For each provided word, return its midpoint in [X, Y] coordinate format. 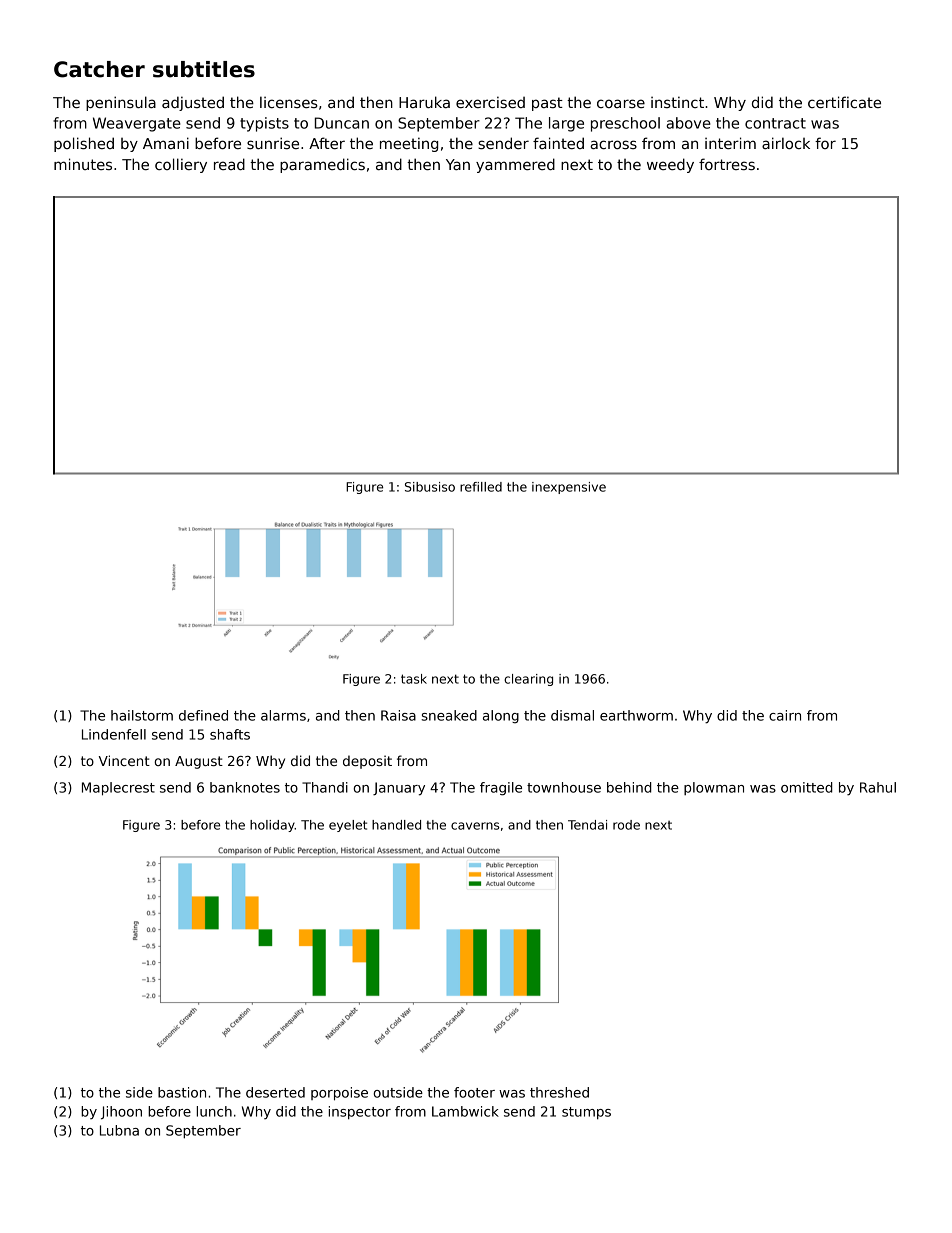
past [547, 104]
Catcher [99, 69]
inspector [360, 1113]
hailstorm [142, 715]
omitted [806, 787]
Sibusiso [430, 487]
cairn [785, 715]
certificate [844, 102]
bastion [182, 1092]
